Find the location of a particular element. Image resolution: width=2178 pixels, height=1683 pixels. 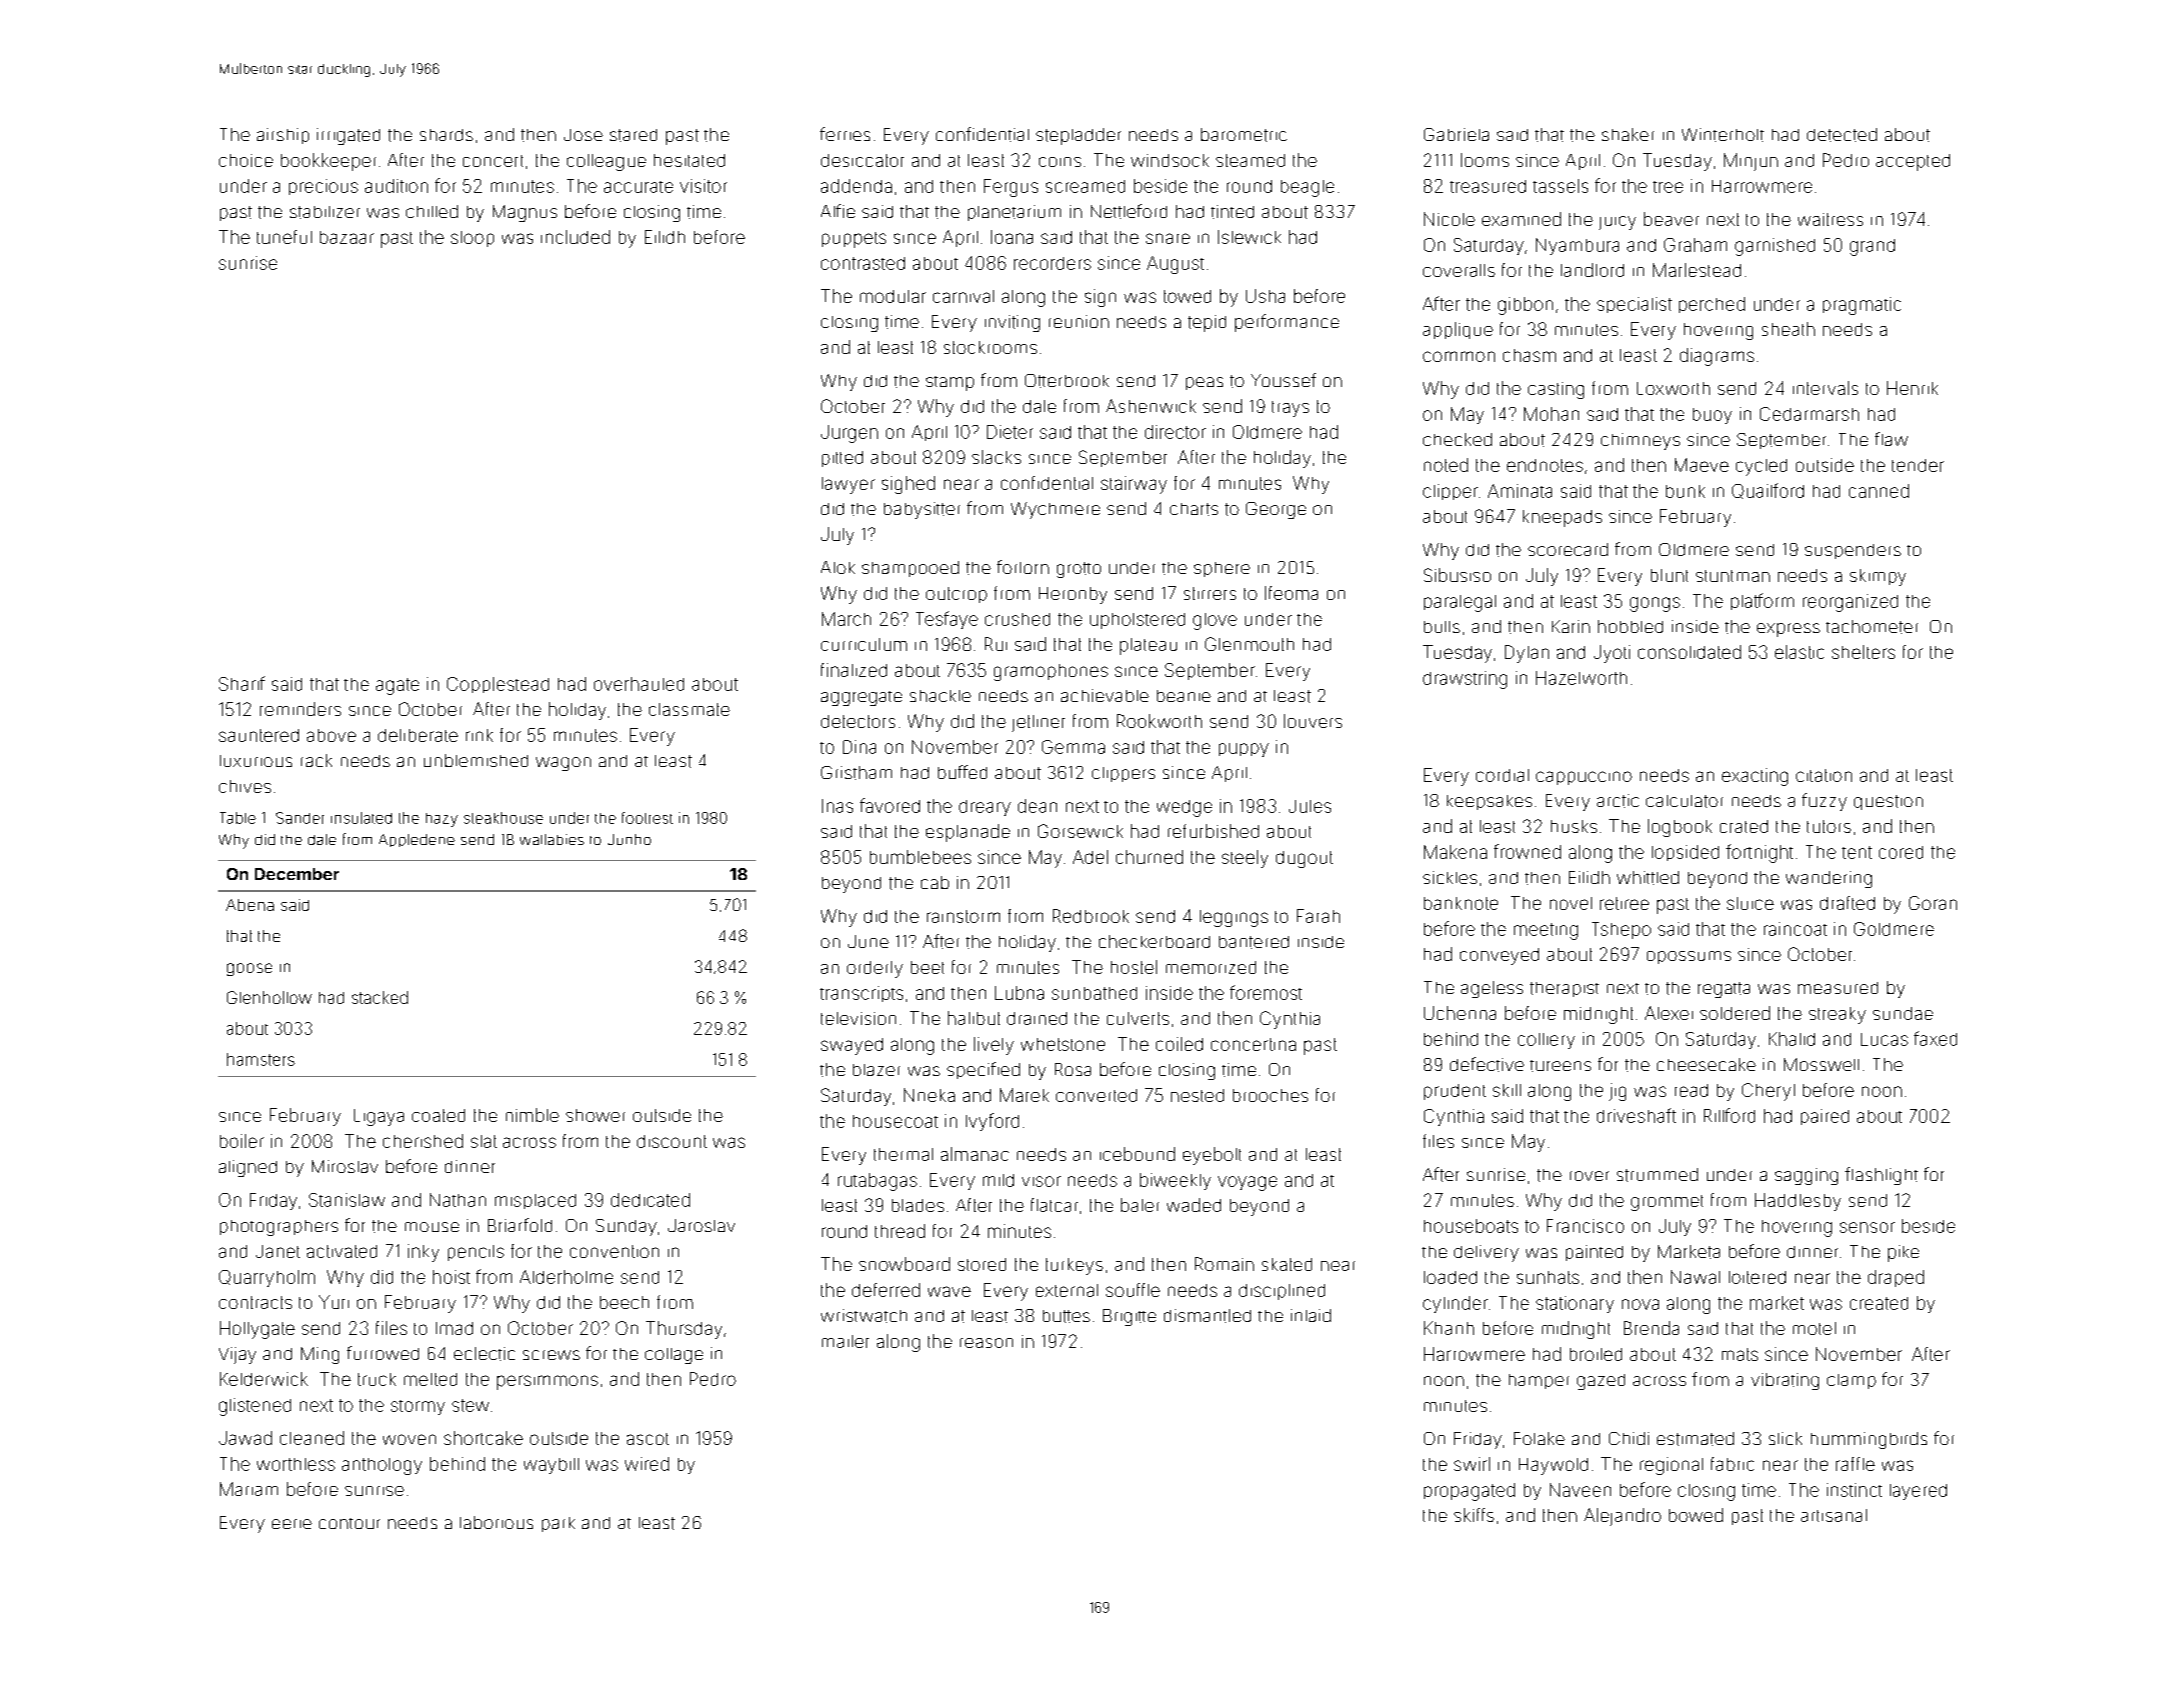

included is located at coordinates (575, 237).
